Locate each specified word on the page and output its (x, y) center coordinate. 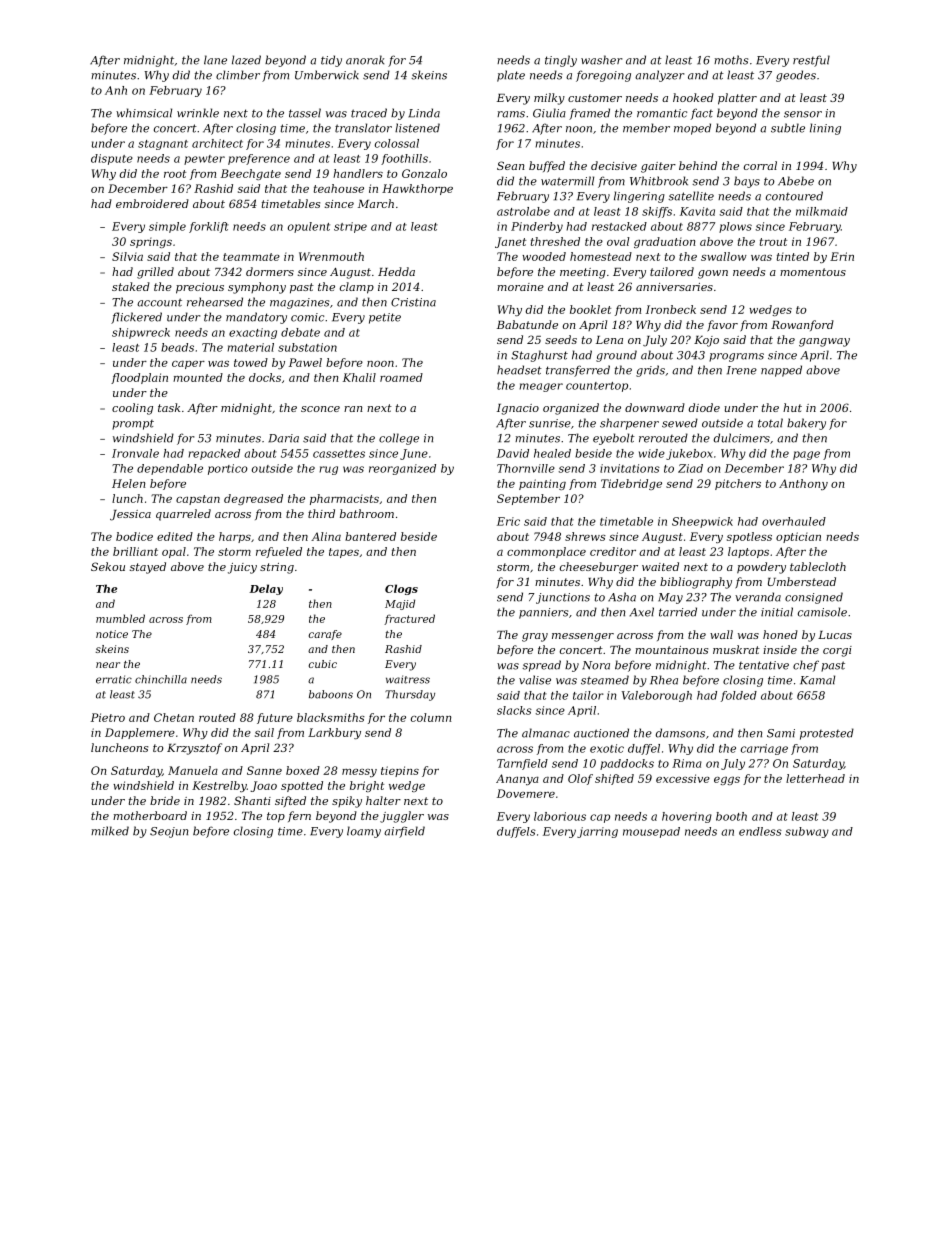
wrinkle (198, 113)
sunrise (550, 423)
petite (385, 318)
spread (541, 666)
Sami (781, 733)
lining (825, 129)
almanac (546, 733)
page (806, 455)
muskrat (736, 649)
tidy (331, 61)
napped (781, 371)
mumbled (120, 618)
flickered (136, 318)
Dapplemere (140, 733)
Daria (283, 438)
